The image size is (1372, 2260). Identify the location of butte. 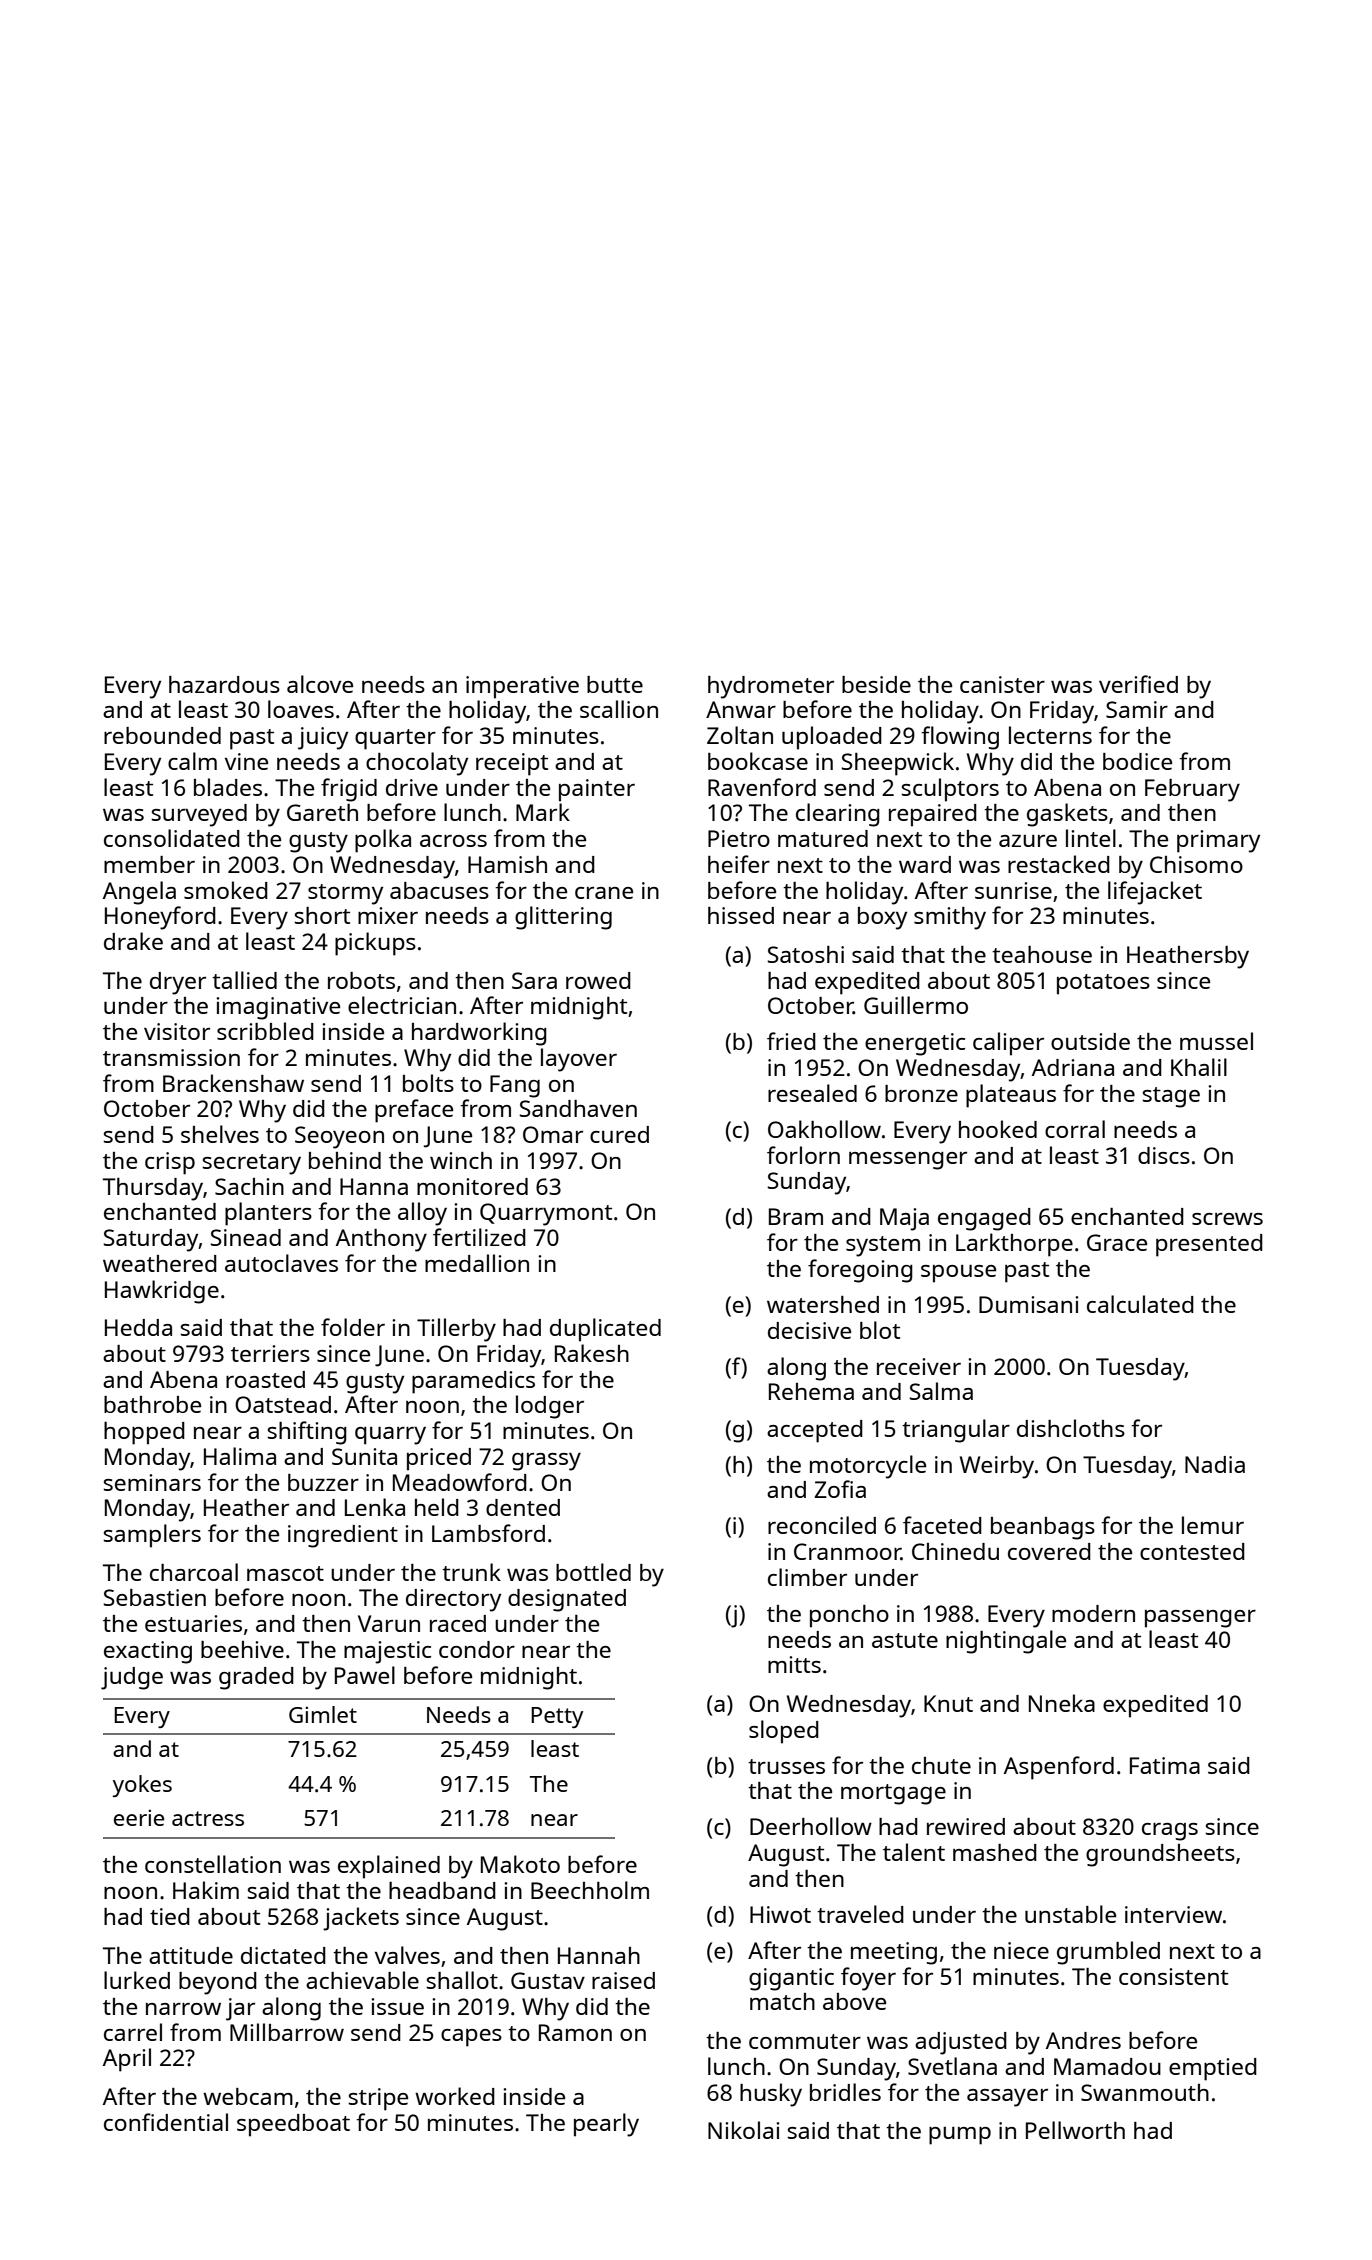
(615, 684).
